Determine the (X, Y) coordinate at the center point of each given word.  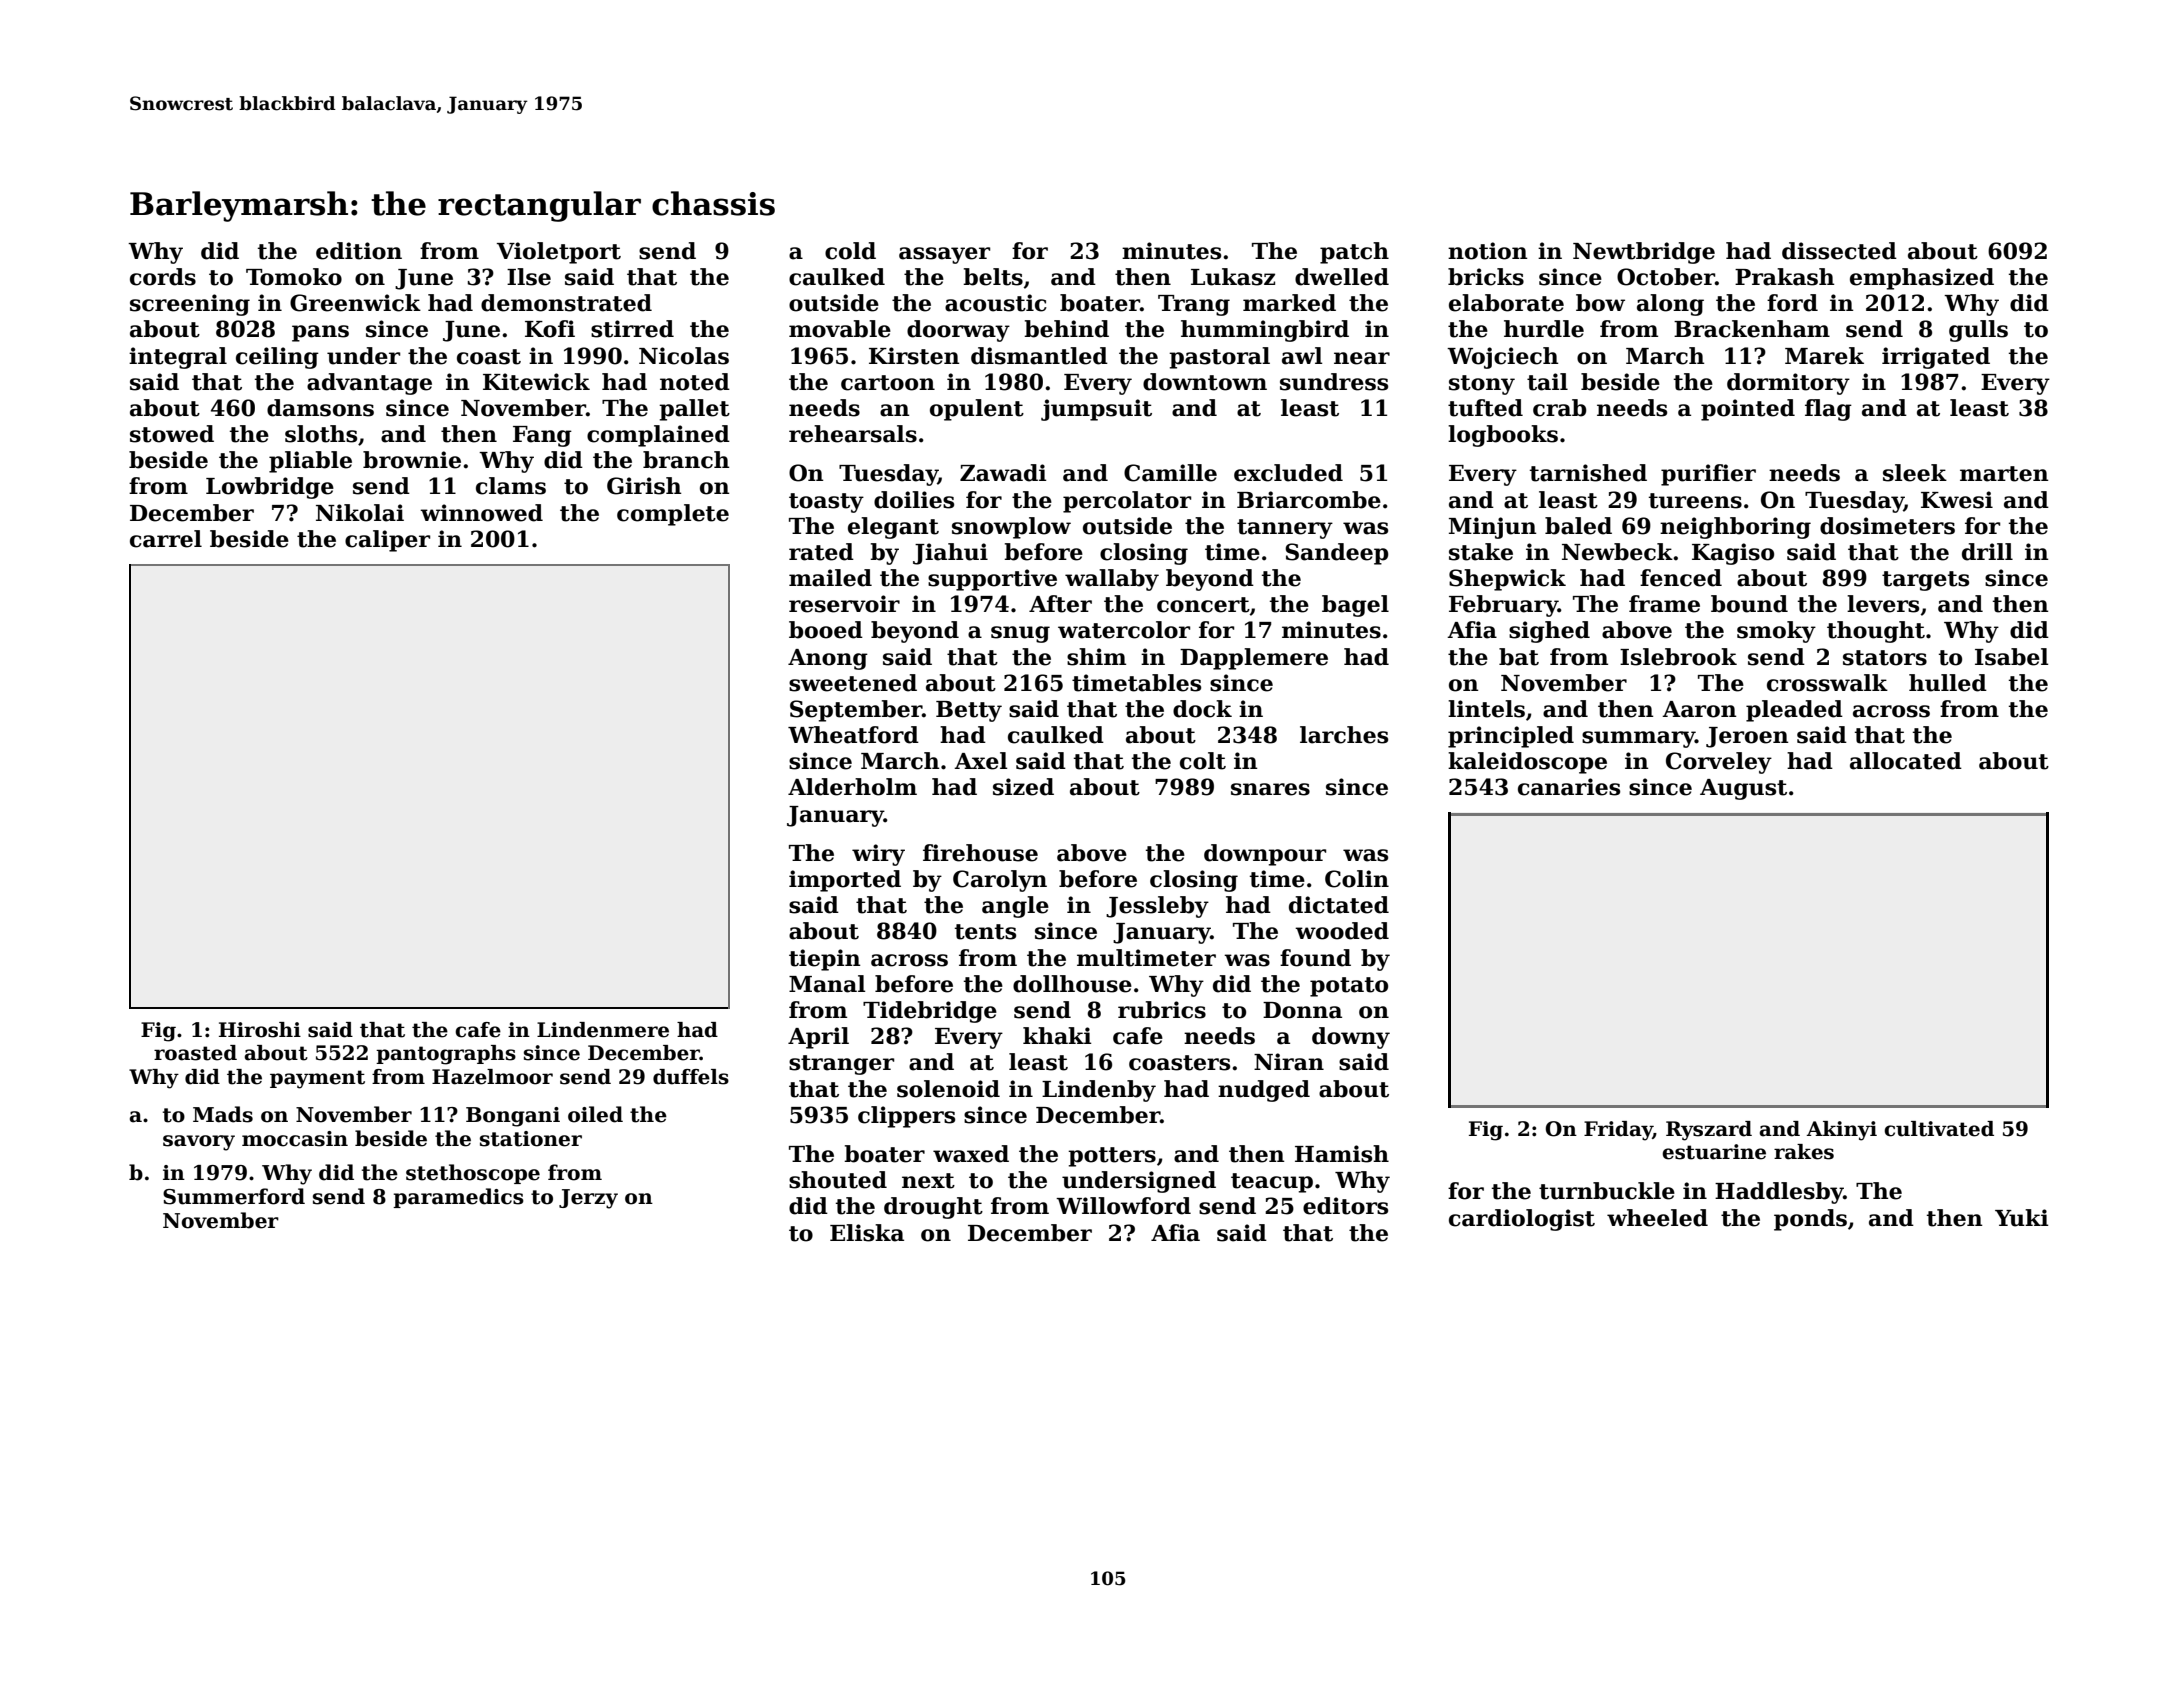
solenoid (948, 1089)
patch (1354, 253)
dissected (1839, 251)
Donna (1302, 1010)
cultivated (1939, 1129)
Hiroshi (260, 1030)
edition (359, 251)
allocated (1906, 761)
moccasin (295, 1139)
